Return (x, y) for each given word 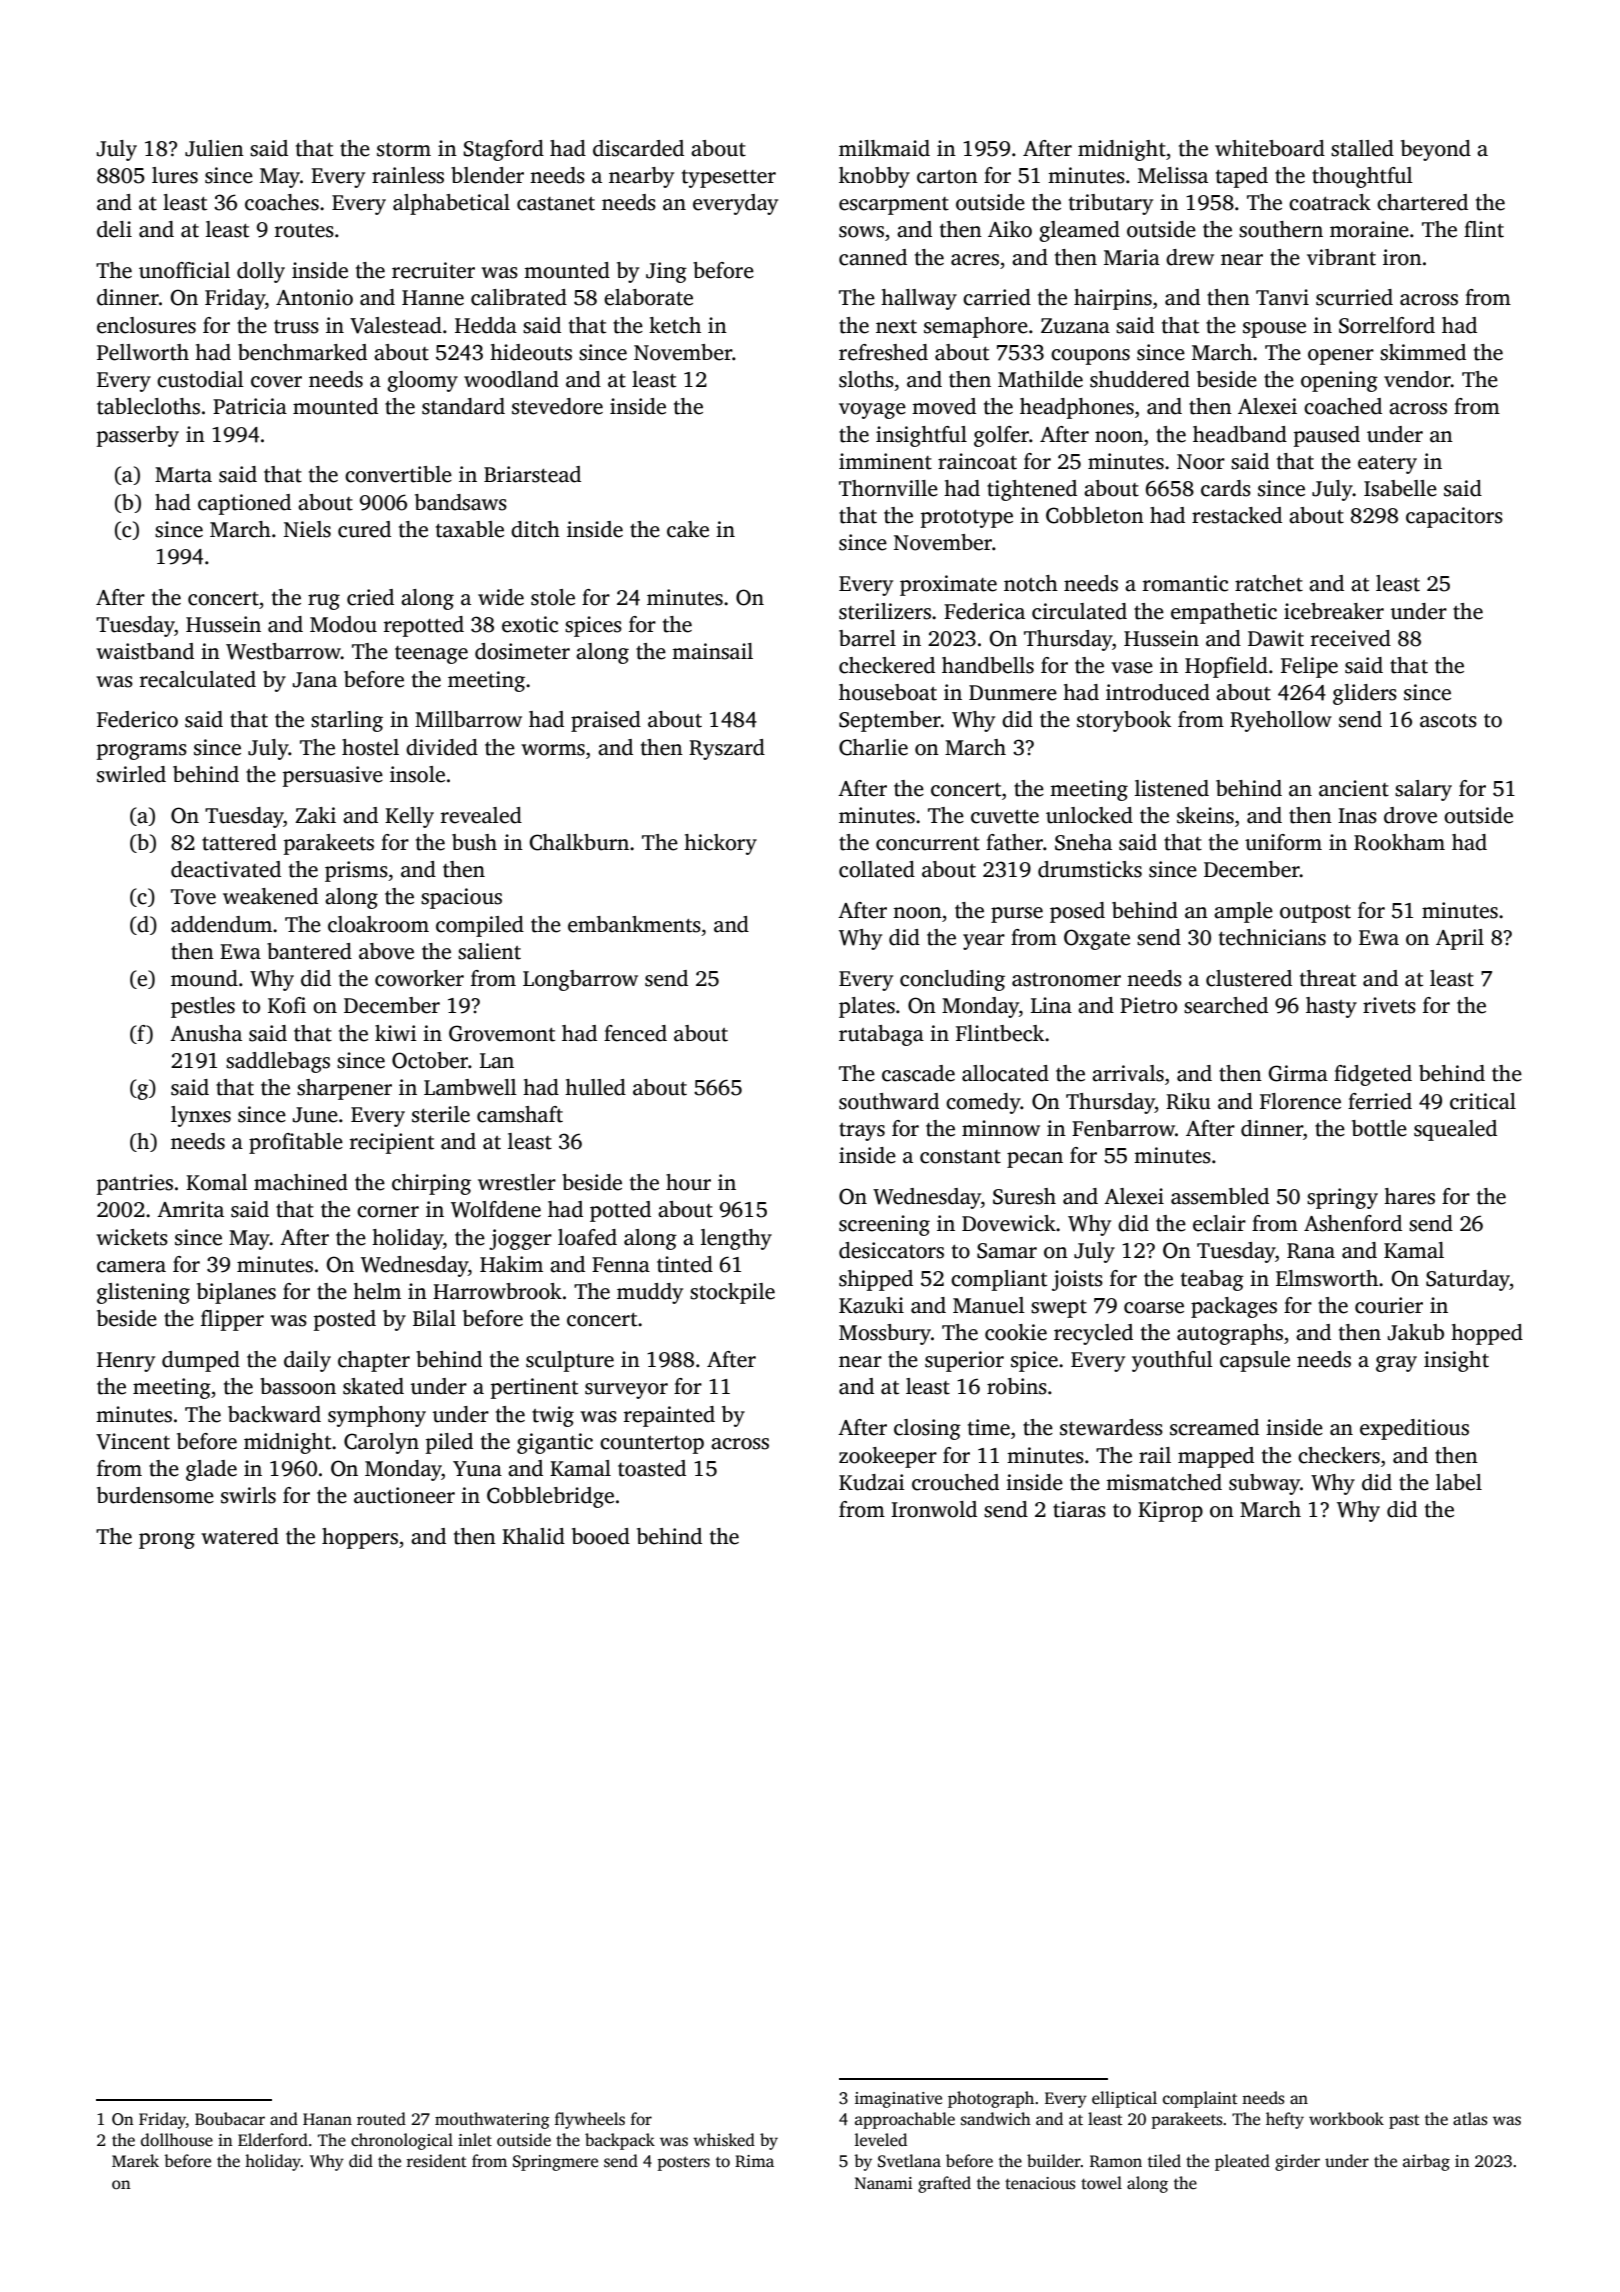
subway (1264, 1484)
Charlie (873, 747)
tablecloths (148, 406)
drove (1410, 815)
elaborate (648, 297)
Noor (1201, 462)
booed (601, 1536)
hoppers (360, 1538)
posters (684, 2163)
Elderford (273, 2140)
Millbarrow (468, 719)
